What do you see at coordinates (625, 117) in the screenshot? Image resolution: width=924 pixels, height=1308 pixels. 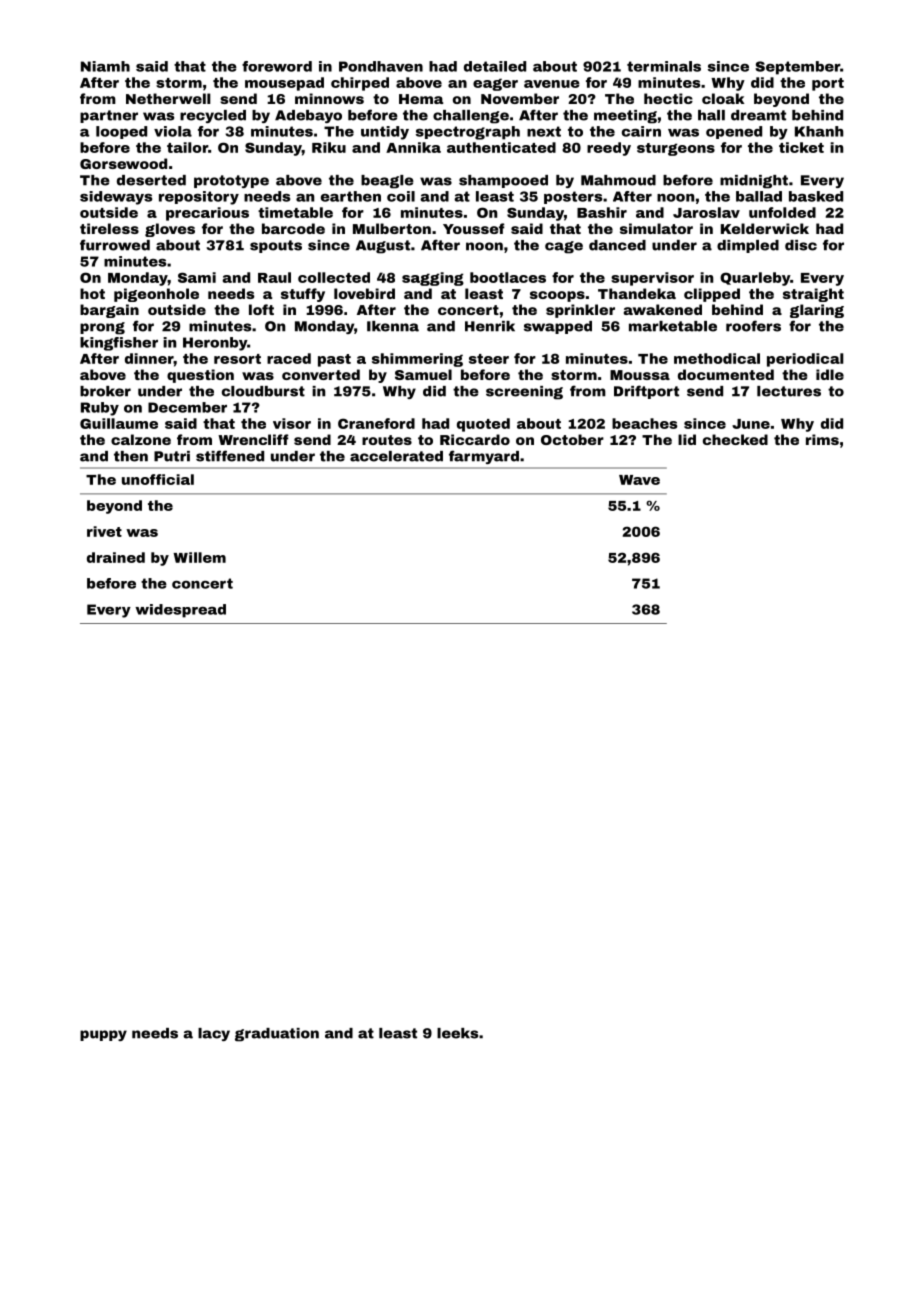 I see `meeting` at bounding box center [625, 117].
